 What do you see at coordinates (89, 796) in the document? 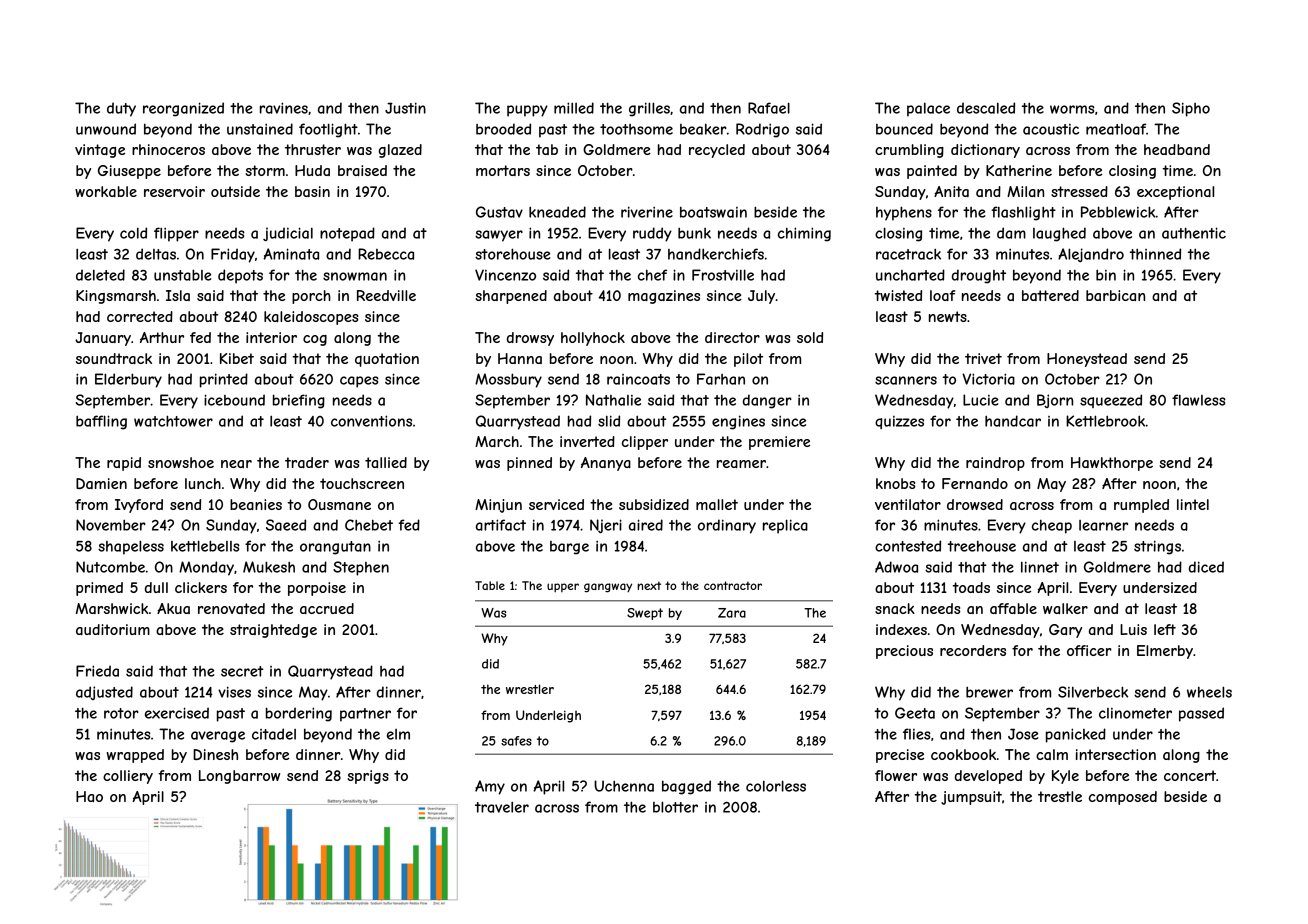
I see `Hao` at bounding box center [89, 796].
